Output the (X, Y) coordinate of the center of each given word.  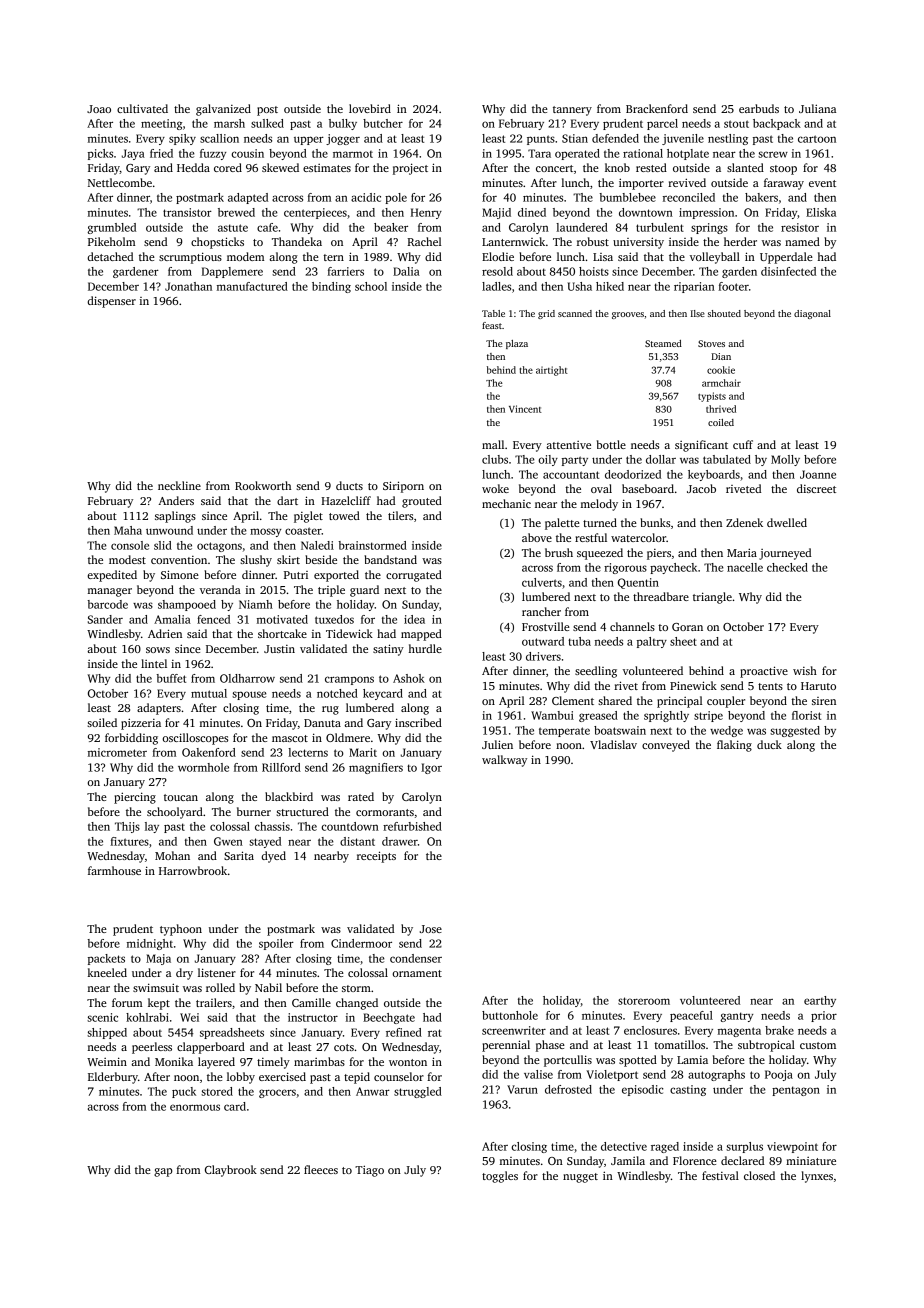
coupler (726, 702)
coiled (721, 422)
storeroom (644, 1001)
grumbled (111, 228)
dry (184, 974)
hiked (610, 286)
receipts (376, 857)
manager (110, 592)
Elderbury (113, 1078)
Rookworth (263, 485)
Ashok (409, 678)
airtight (552, 371)
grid (546, 314)
